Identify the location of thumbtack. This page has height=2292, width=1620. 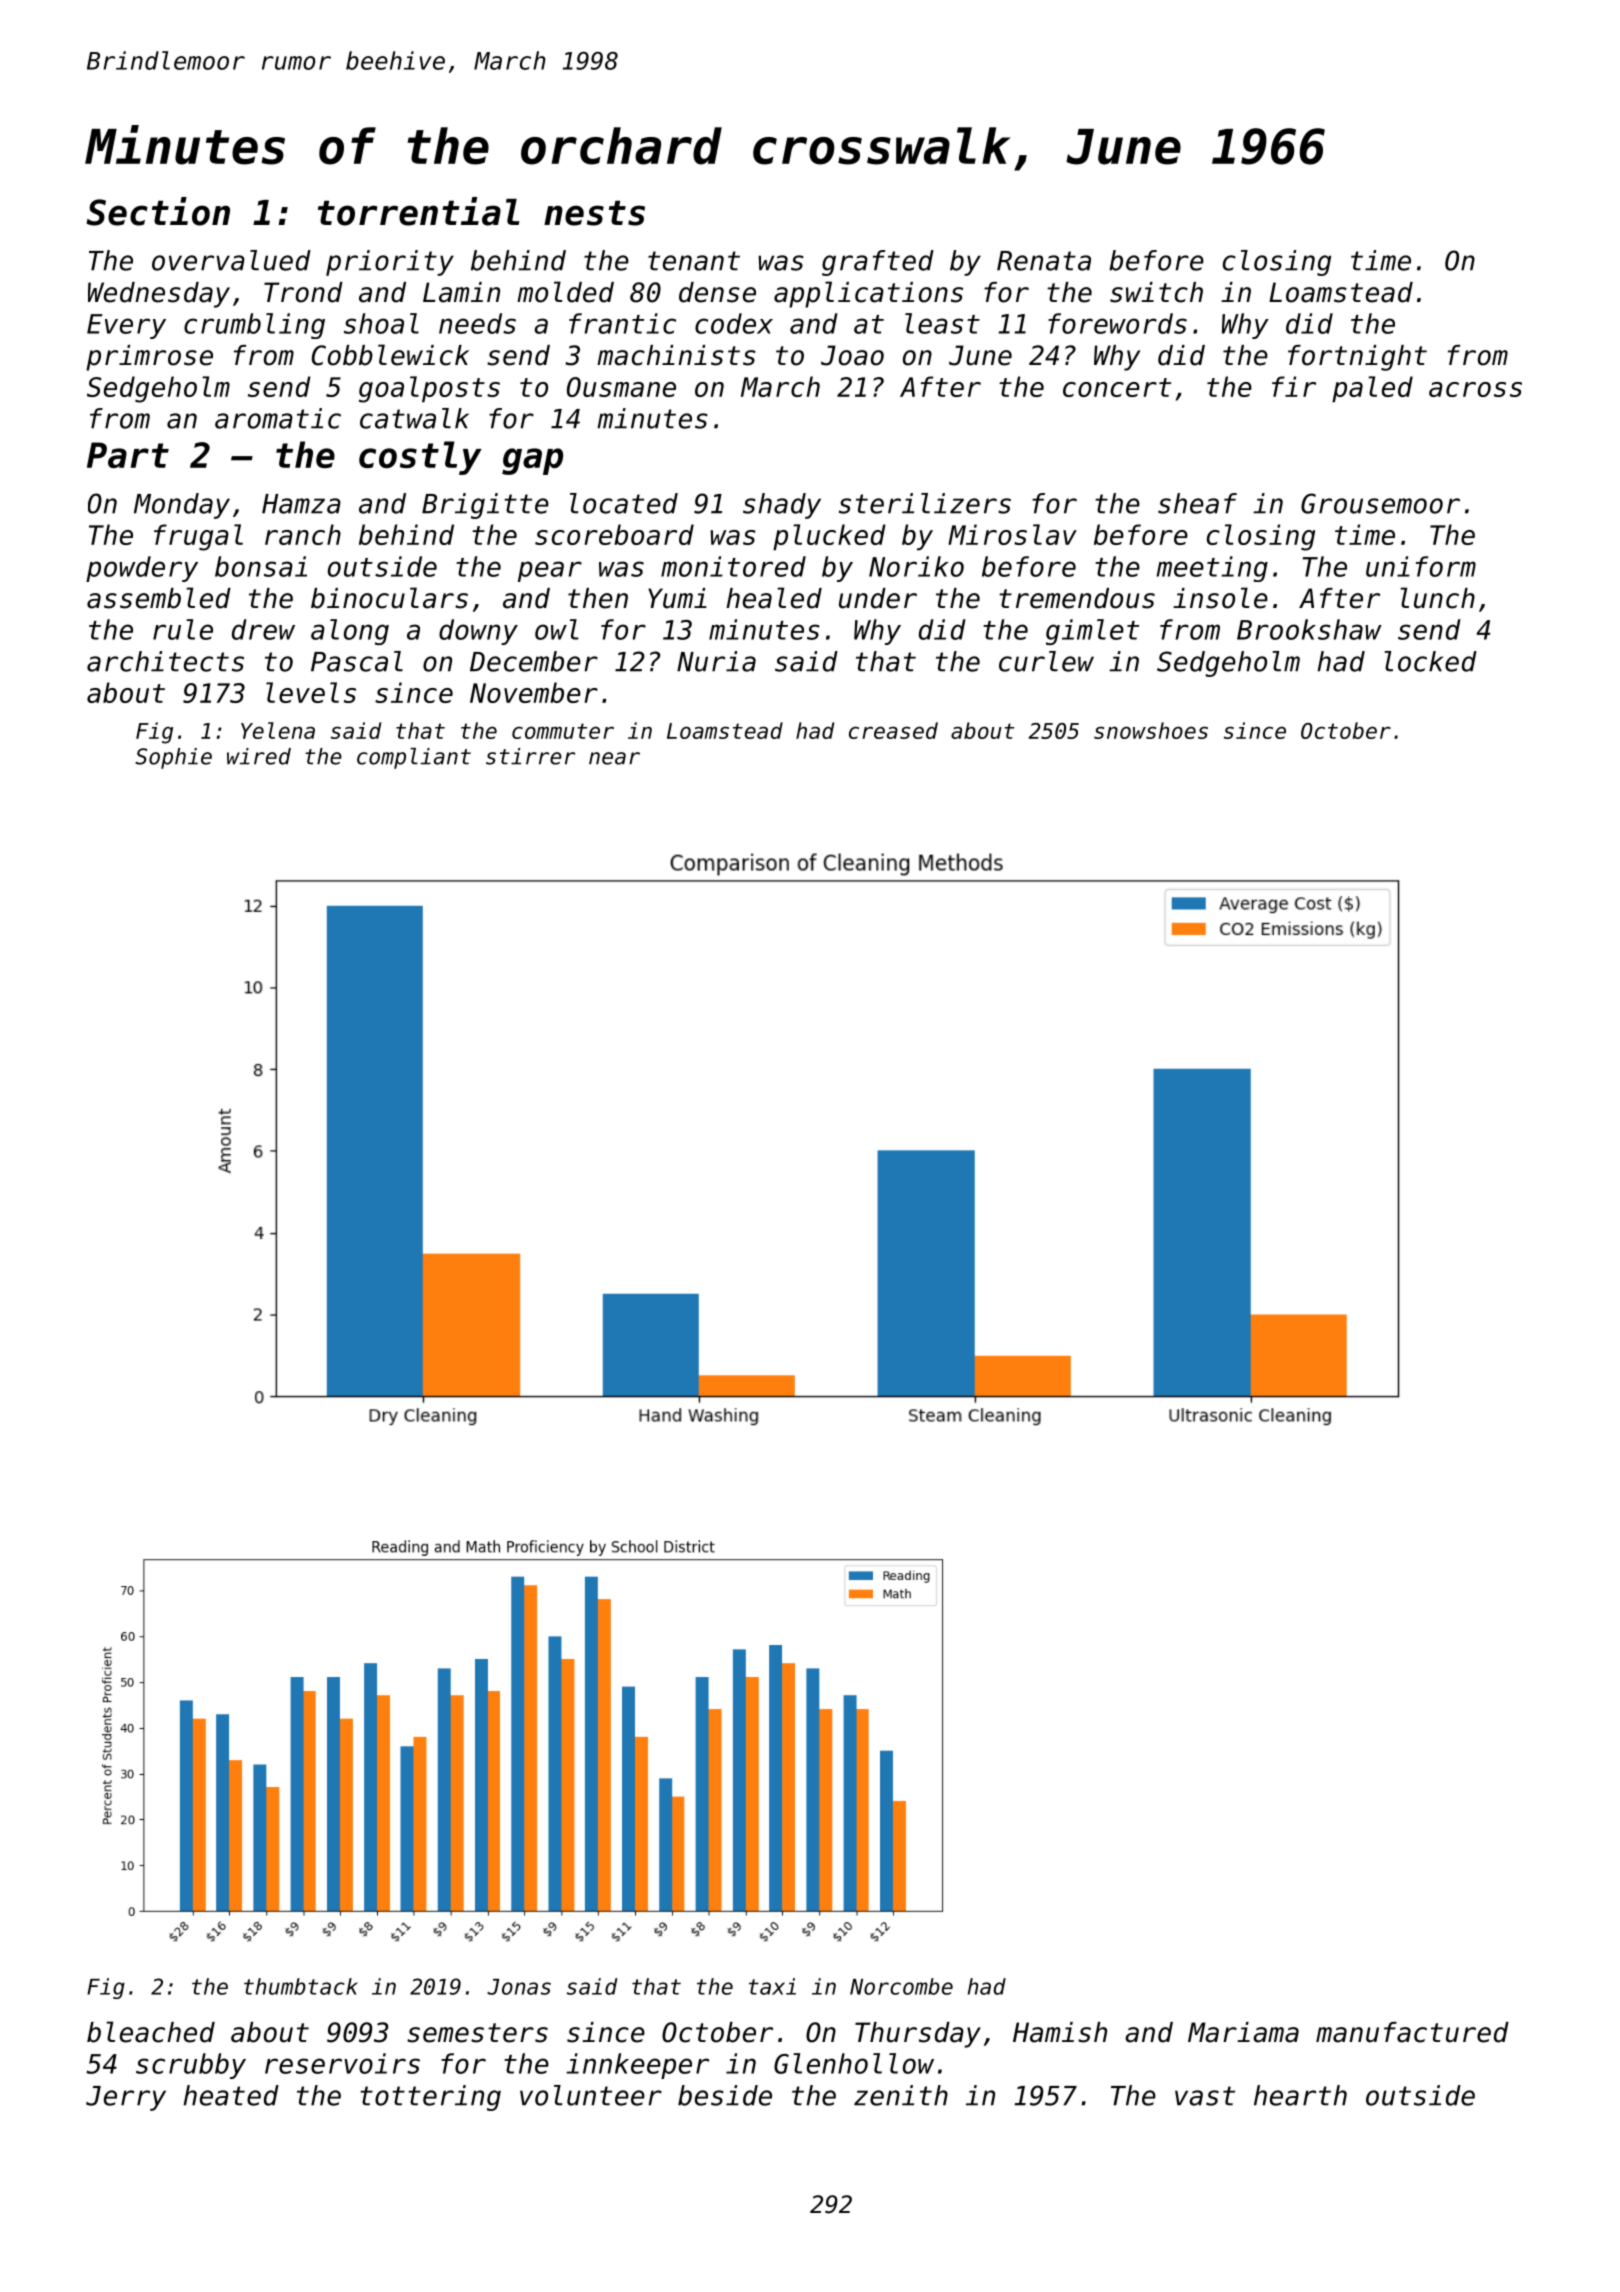
(301, 1986).
